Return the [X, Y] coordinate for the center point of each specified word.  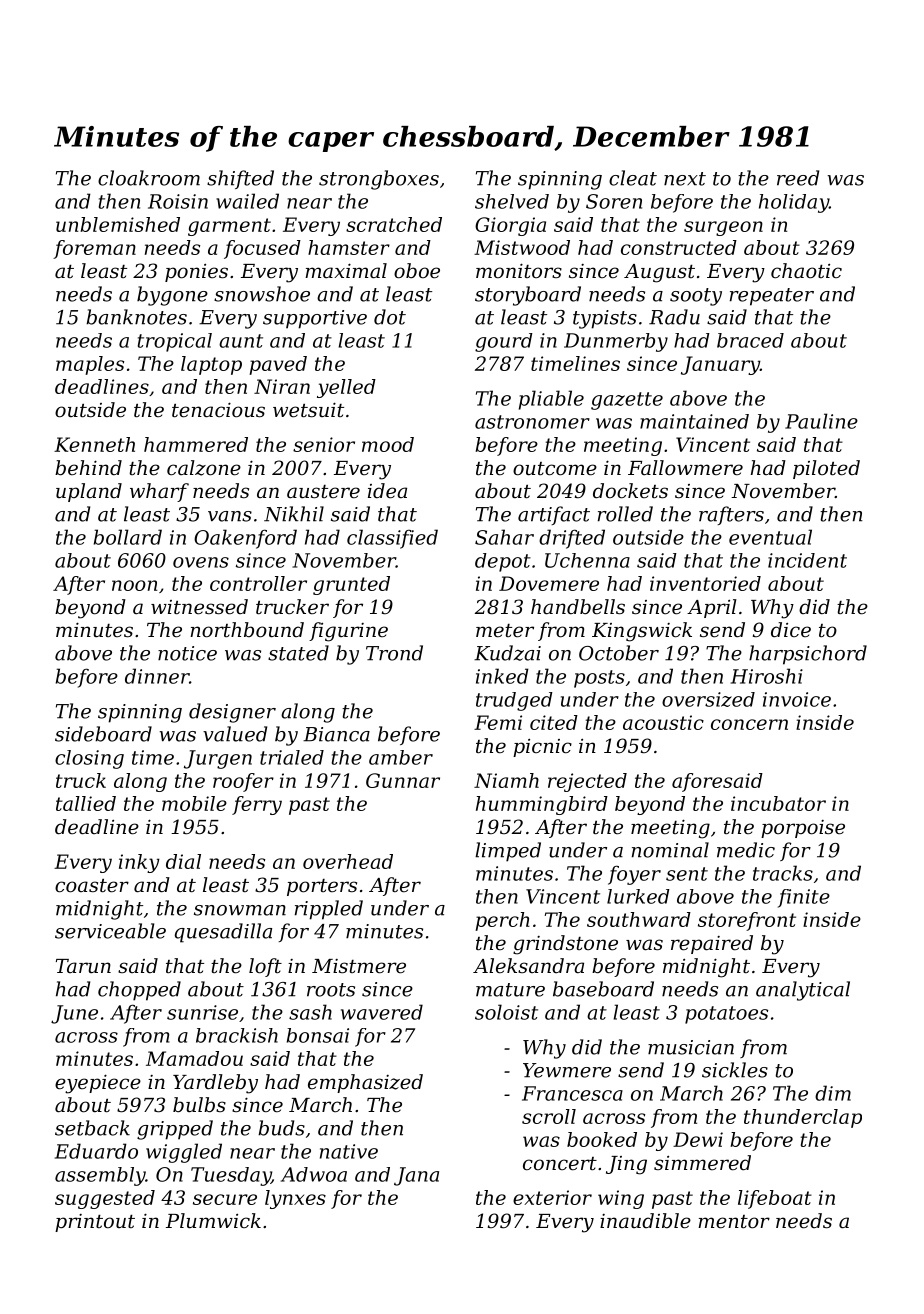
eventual [770, 537]
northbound [247, 630]
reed [798, 178]
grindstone [565, 945]
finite [804, 898]
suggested [105, 1199]
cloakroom [149, 178]
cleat [633, 178]
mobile [194, 803]
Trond [394, 653]
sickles [735, 1070]
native [349, 1151]
